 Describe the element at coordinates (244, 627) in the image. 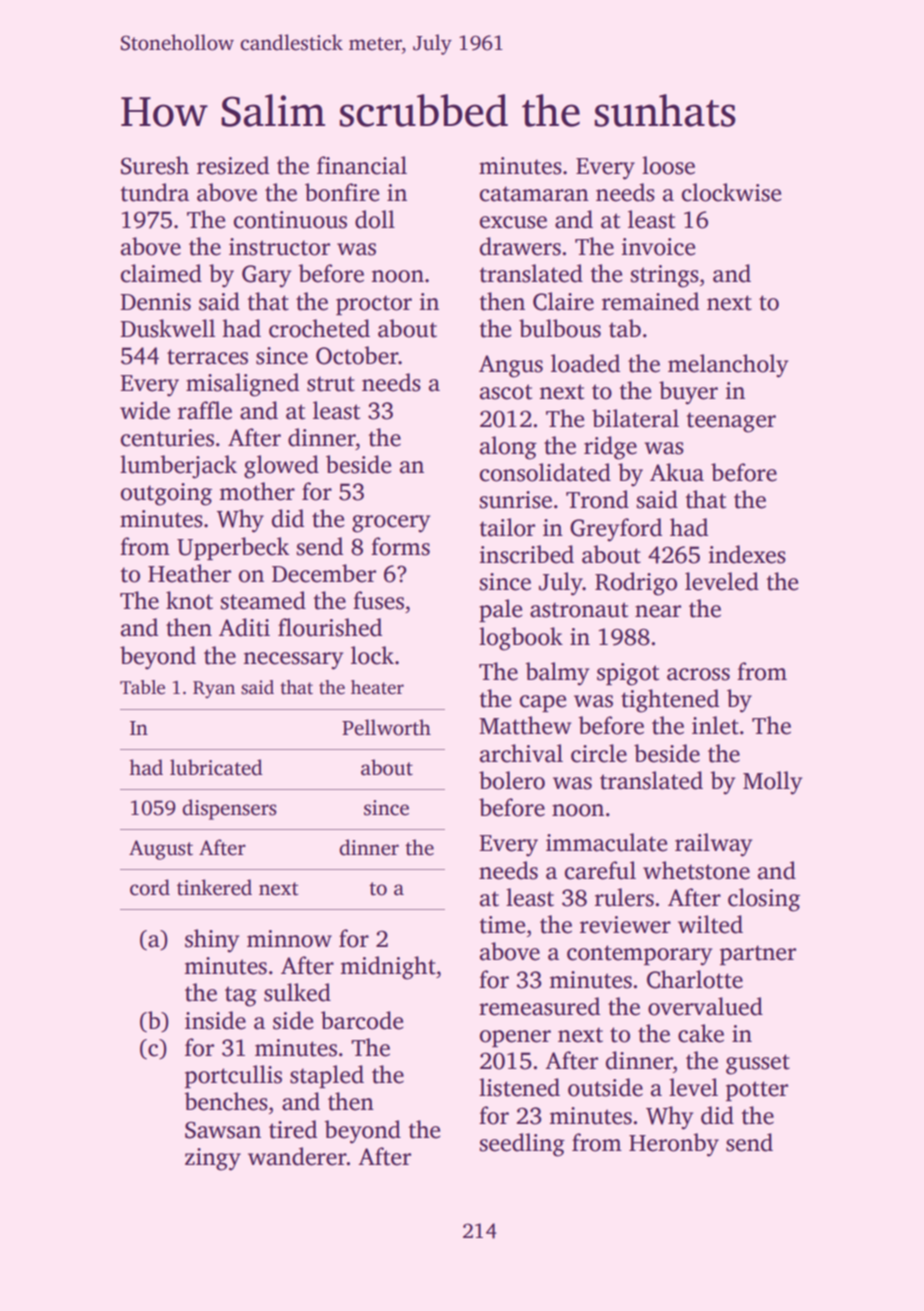

I see `Aditi` at that location.
